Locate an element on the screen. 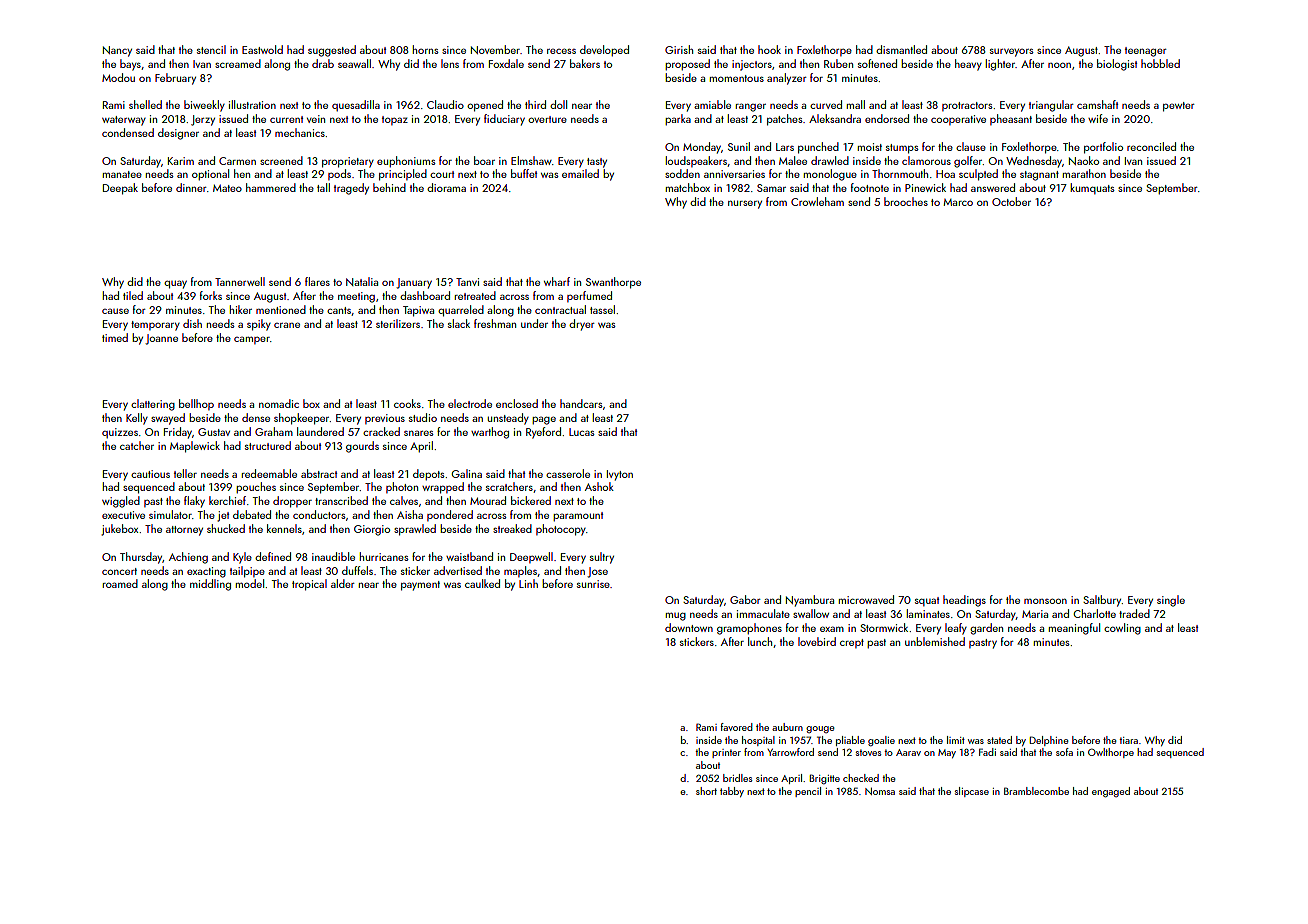 This screenshot has width=1308, height=924. tassel is located at coordinates (602, 309).
